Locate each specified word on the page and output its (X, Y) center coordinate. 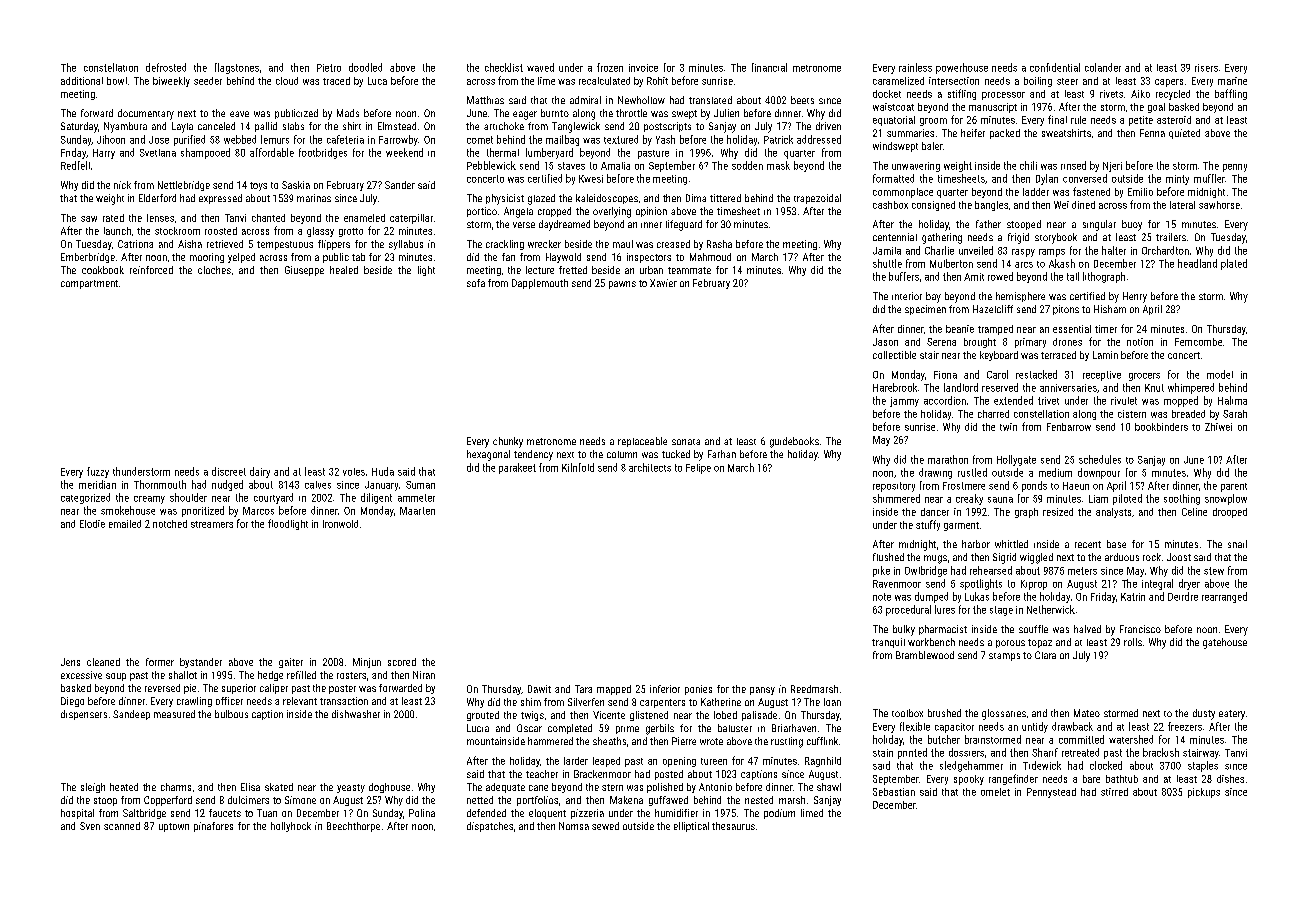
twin (1008, 427)
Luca (377, 81)
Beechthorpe (353, 827)
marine (1232, 81)
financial (769, 67)
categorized (85, 498)
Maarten (417, 511)
